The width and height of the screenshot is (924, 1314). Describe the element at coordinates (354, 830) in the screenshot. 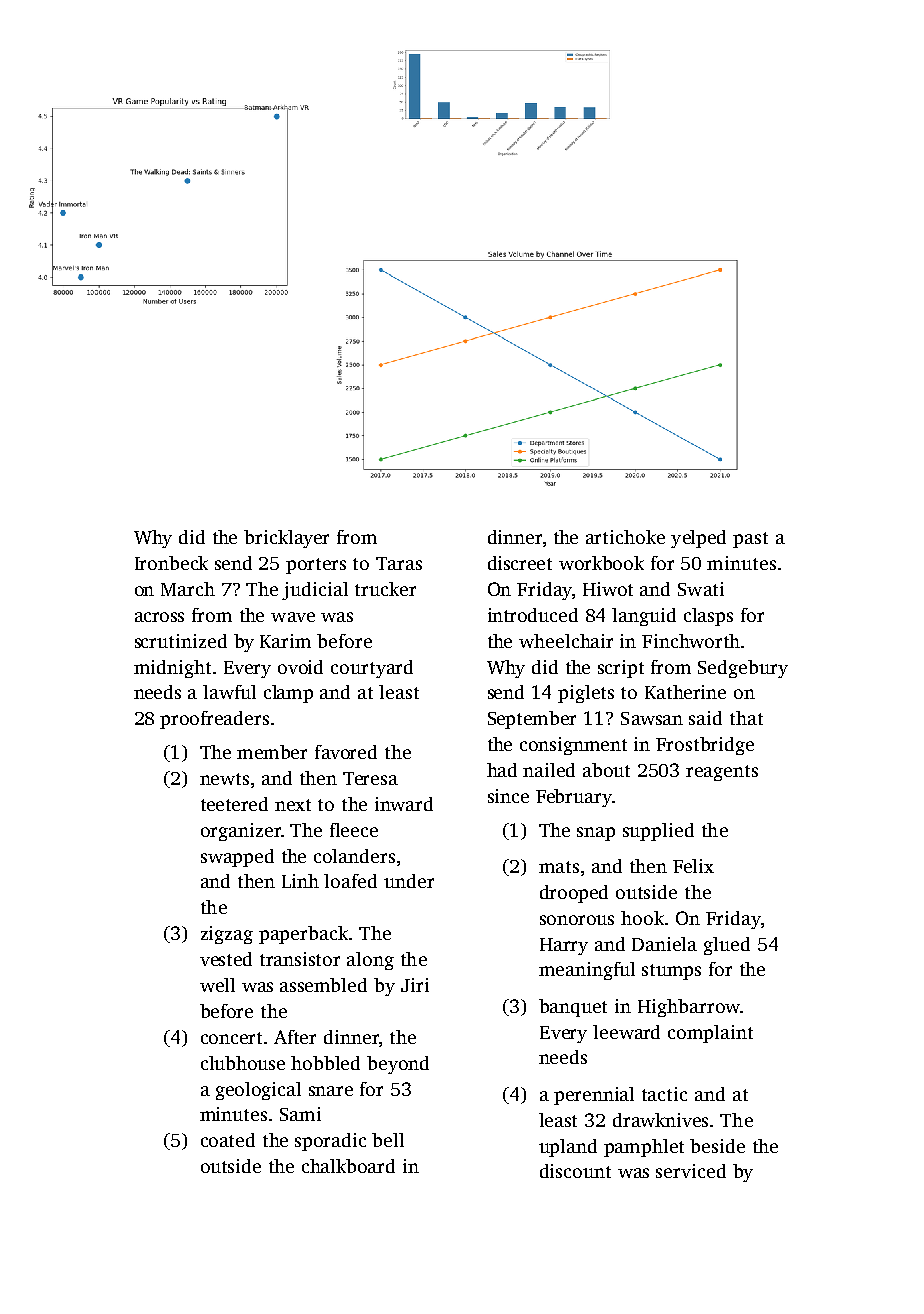

I see `fleece` at that location.
